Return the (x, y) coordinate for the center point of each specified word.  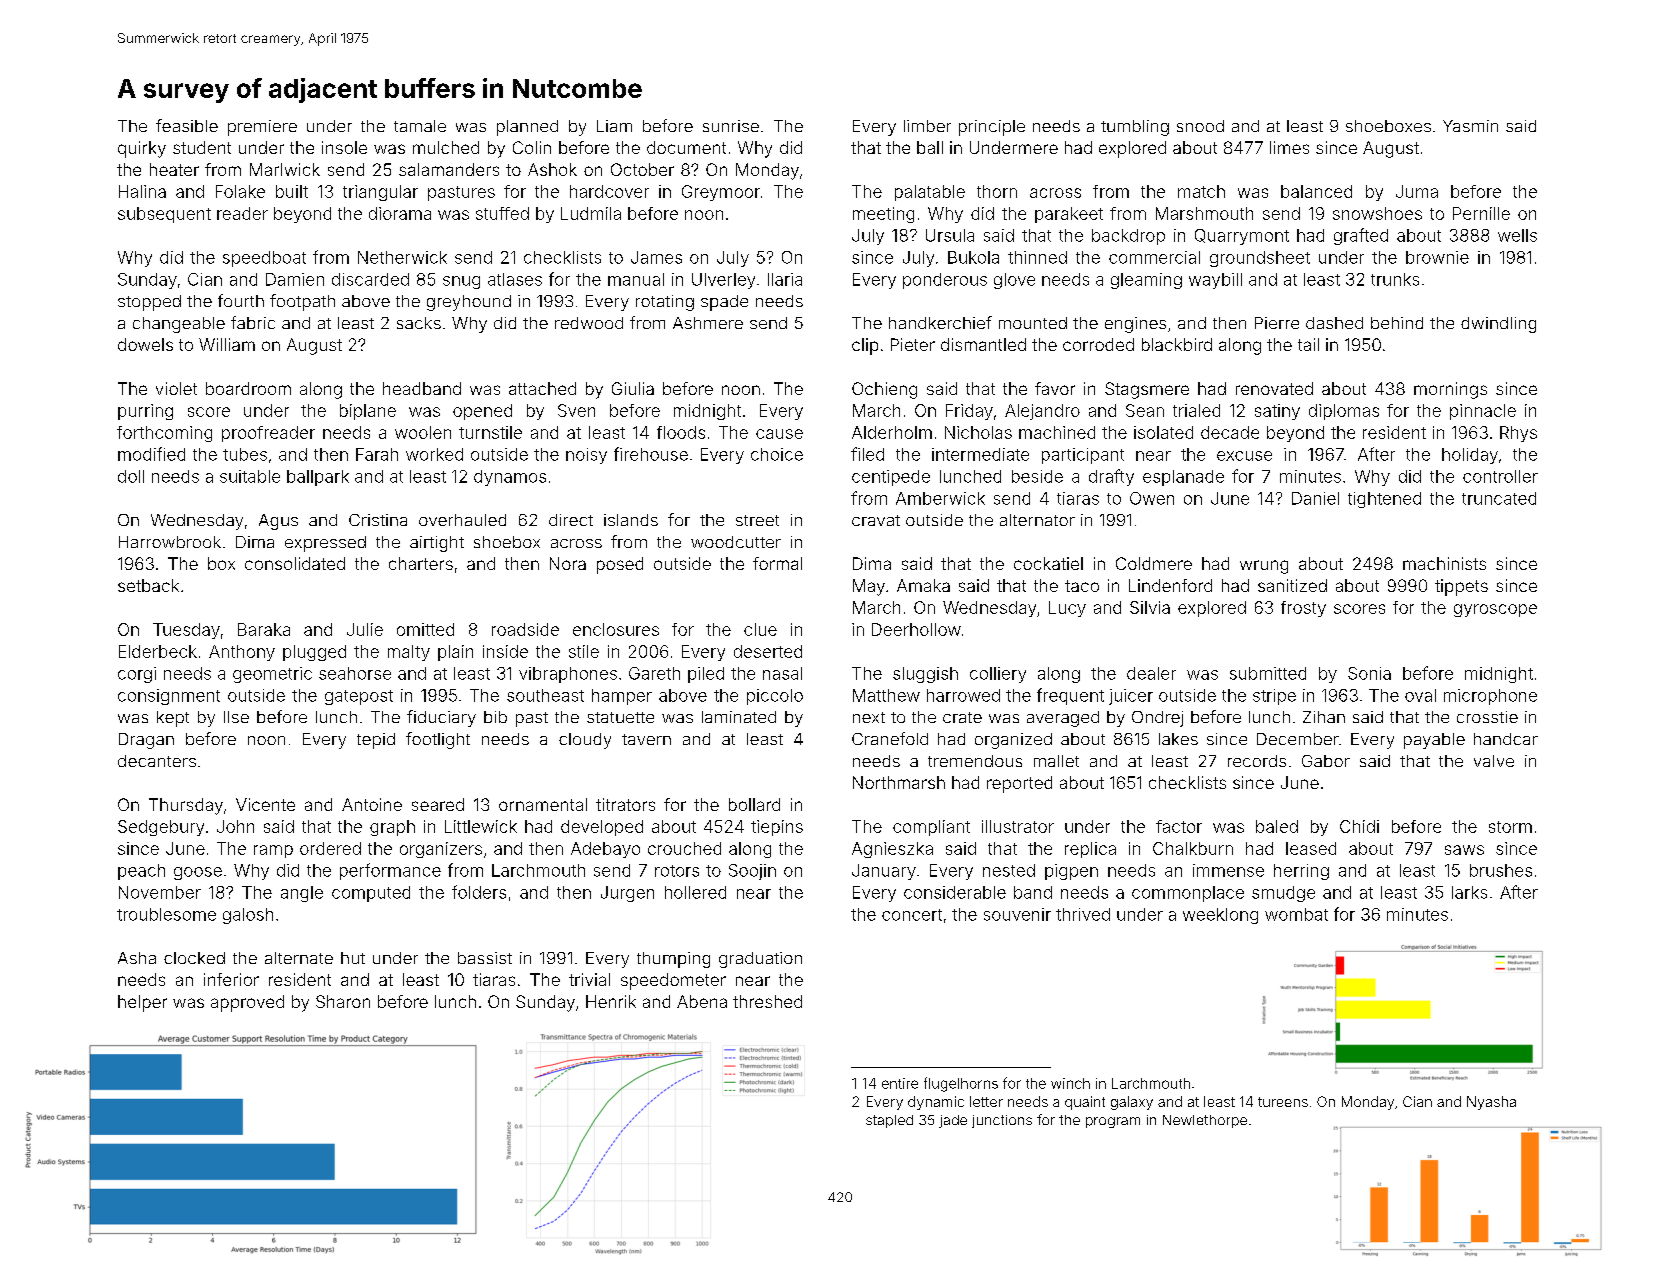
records (1257, 761)
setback (148, 585)
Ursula (950, 235)
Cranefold (890, 738)
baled (1277, 826)
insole (344, 147)
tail (1308, 344)
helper (142, 1003)
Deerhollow (916, 629)
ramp (273, 851)
